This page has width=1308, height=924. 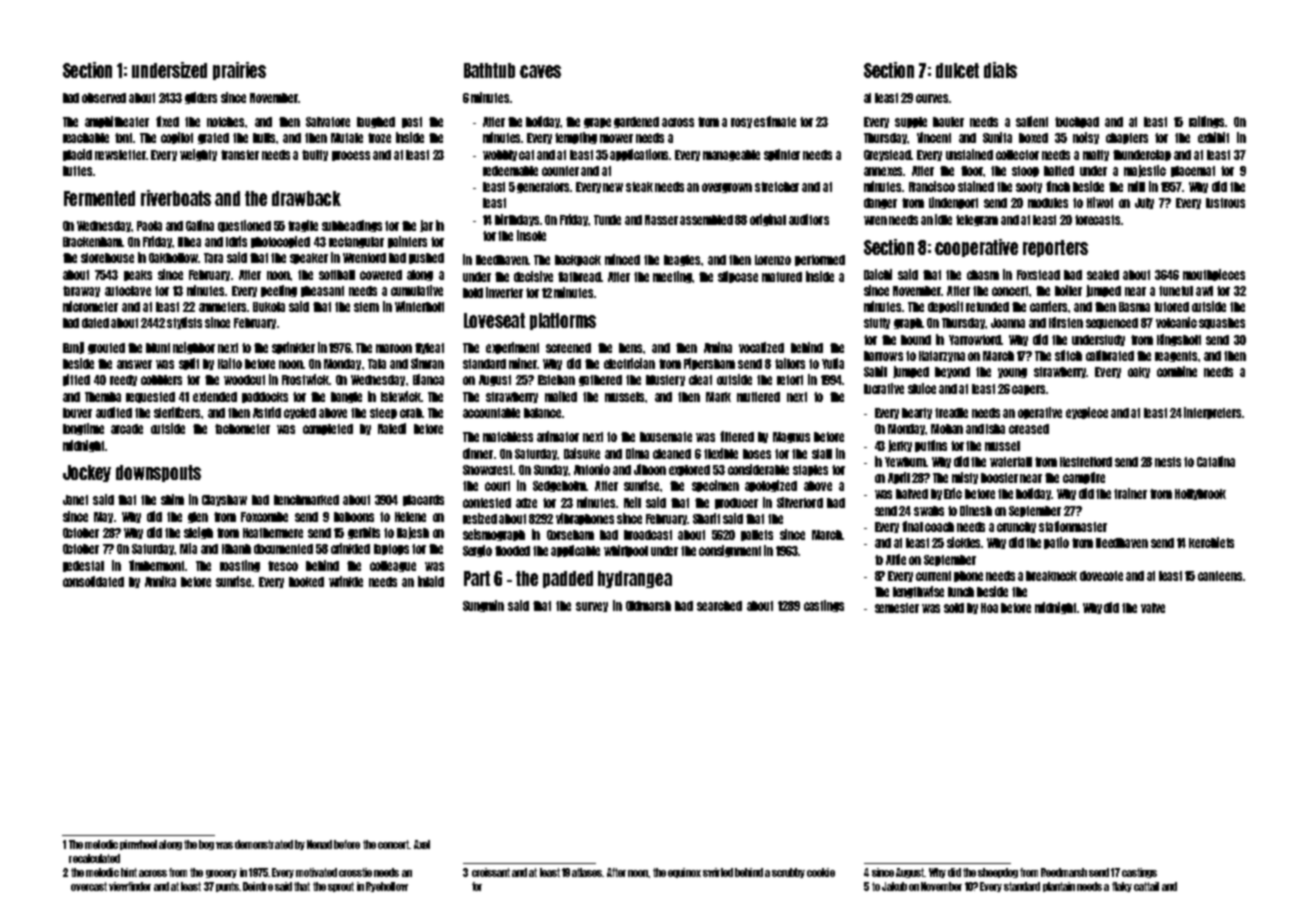 What do you see at coordinates (319, 844) in the page?
I see `Nenad` at bounding box center [319, 844].
